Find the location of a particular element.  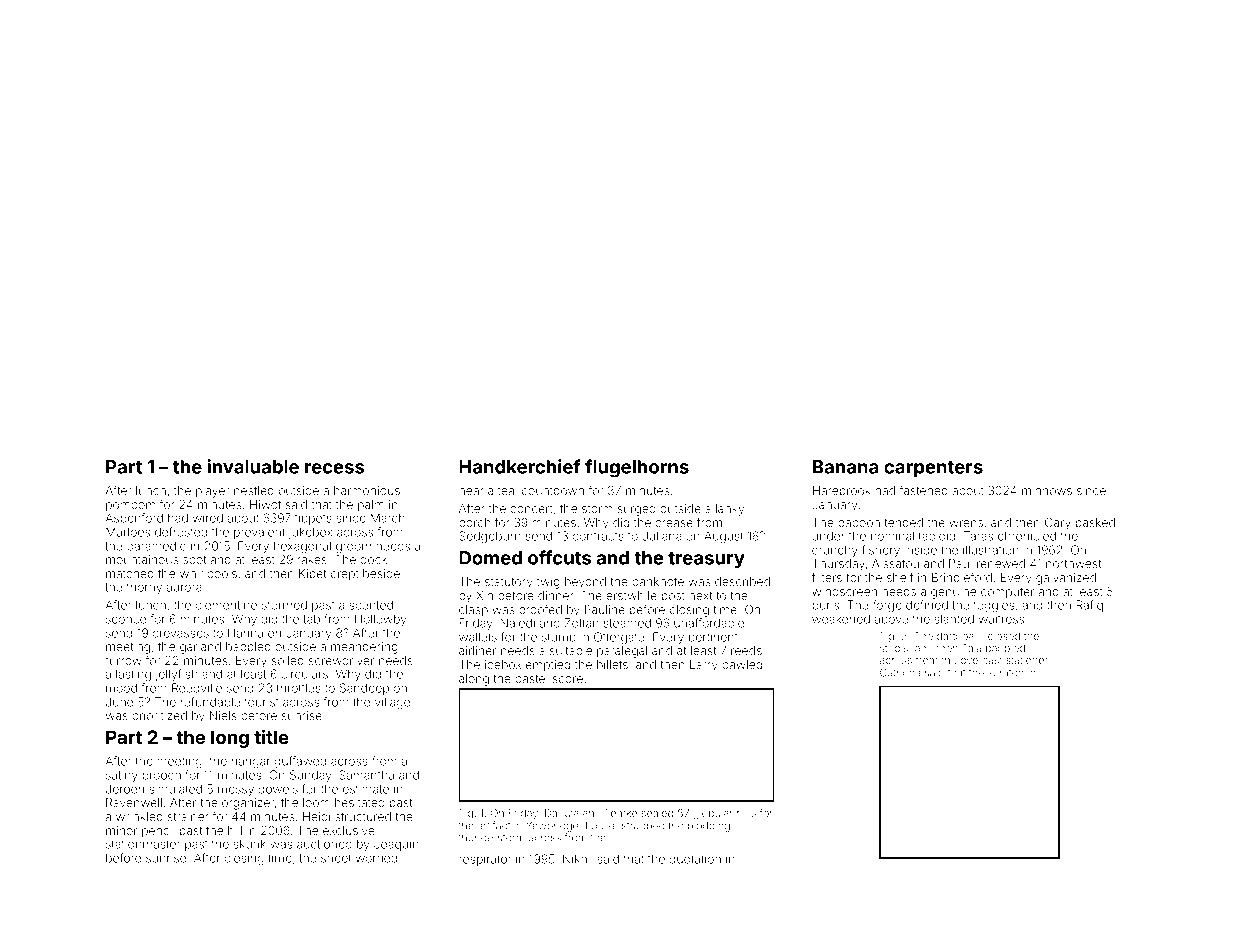

contracts is located at coordinates (598, 536).
